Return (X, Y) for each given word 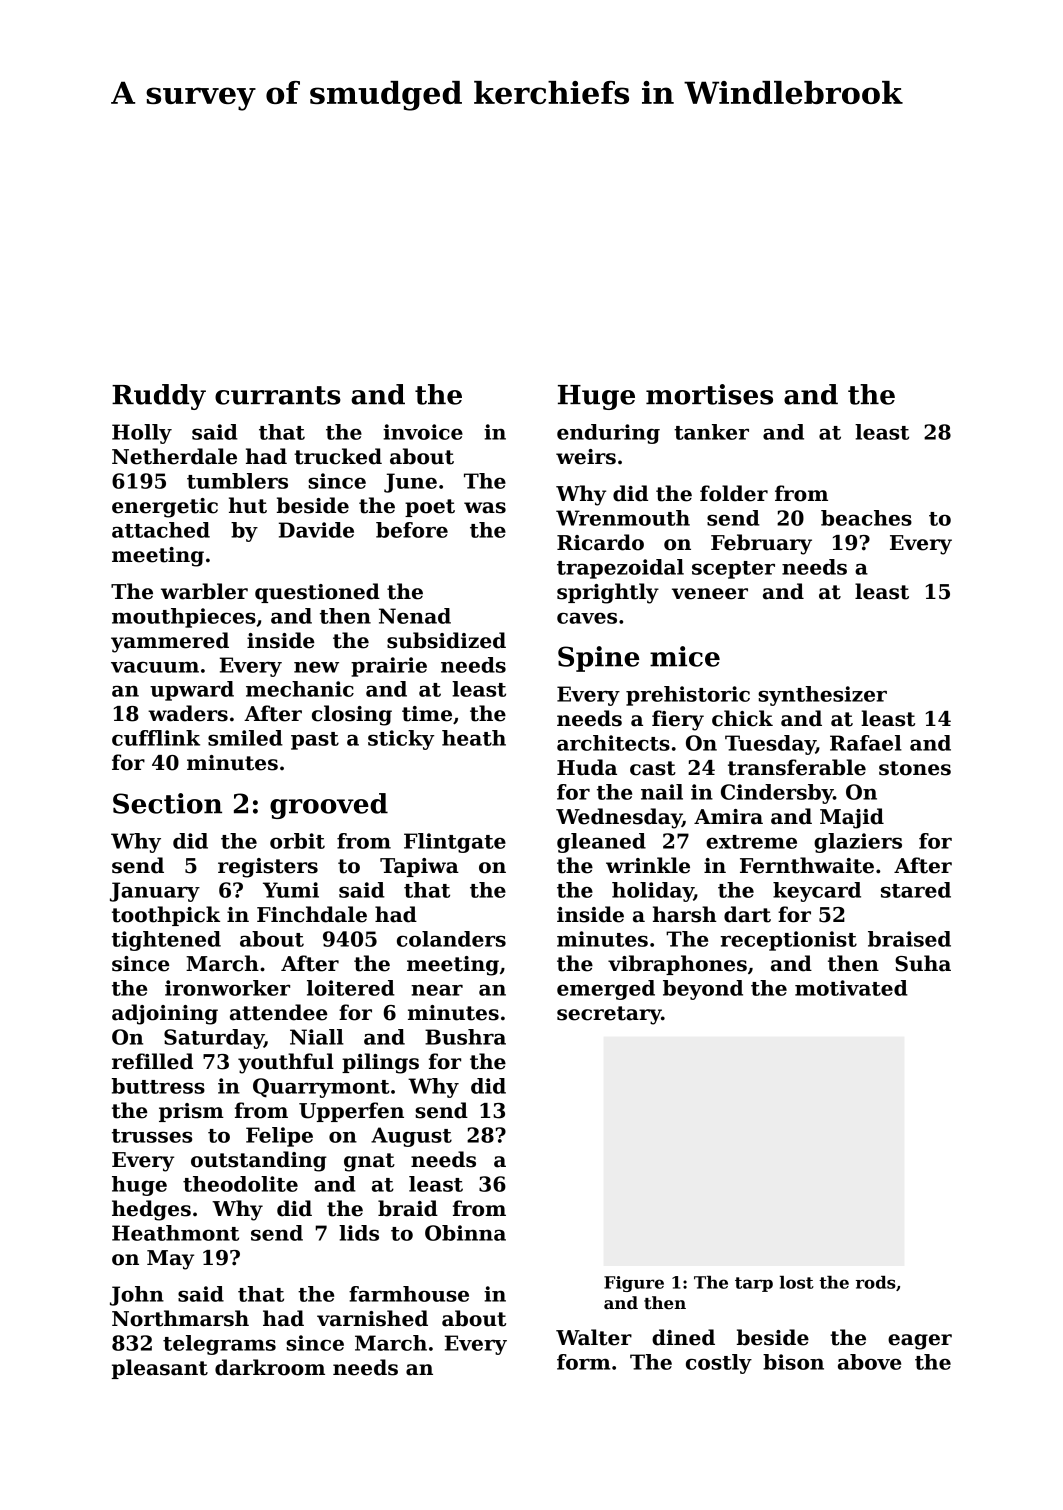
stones (915, 768)
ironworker (227, 988)
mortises (709, 394)
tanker (711, 432)
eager (920, 1342)
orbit (297, 841)
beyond (703, 990)
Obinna (465, 1233)
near (437, 990)
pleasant (160, 1369)
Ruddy (159, 397)
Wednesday (619, 818)
